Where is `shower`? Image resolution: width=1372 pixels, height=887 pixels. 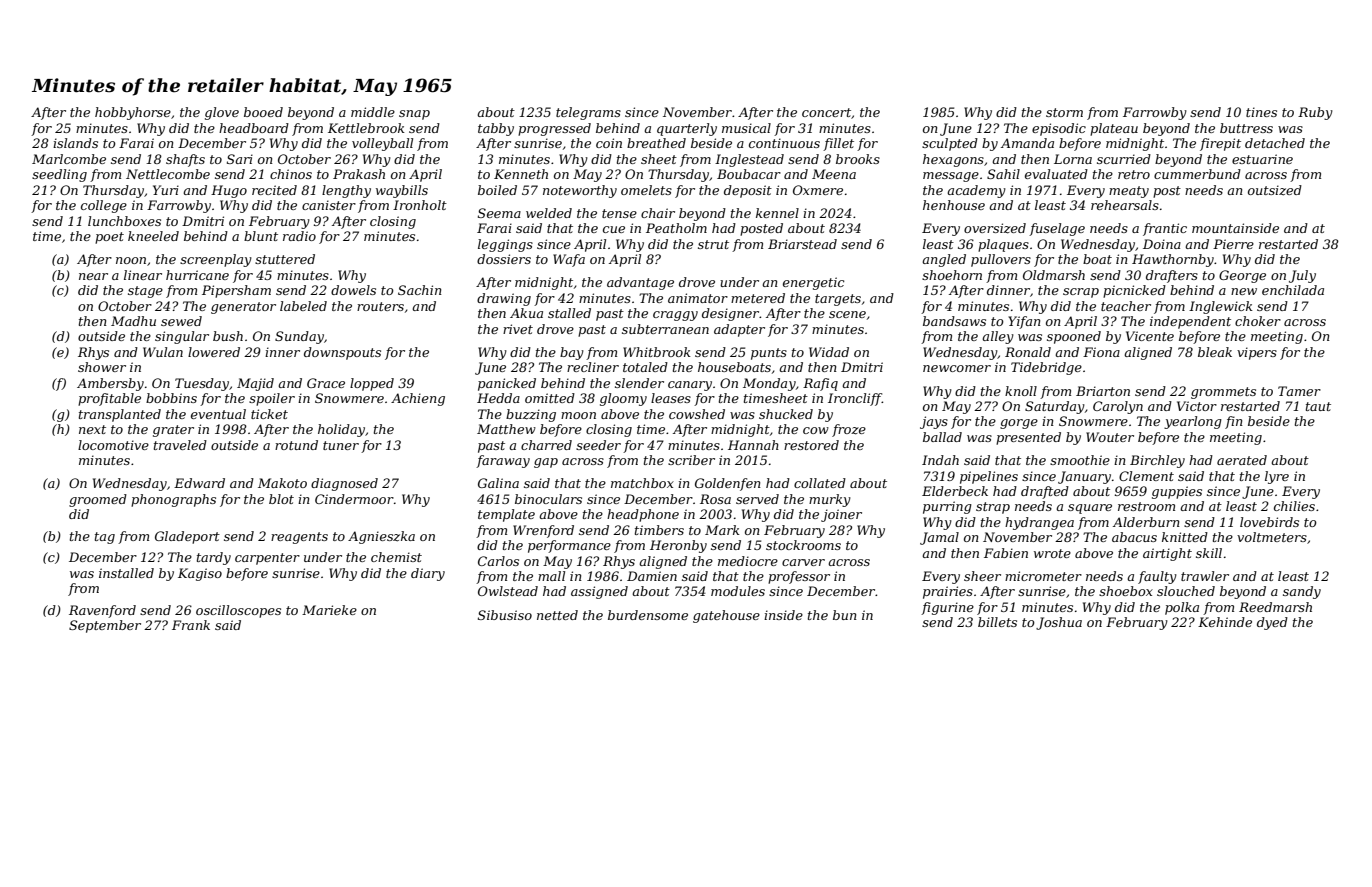
shower is located at coordinates (102, 367).
